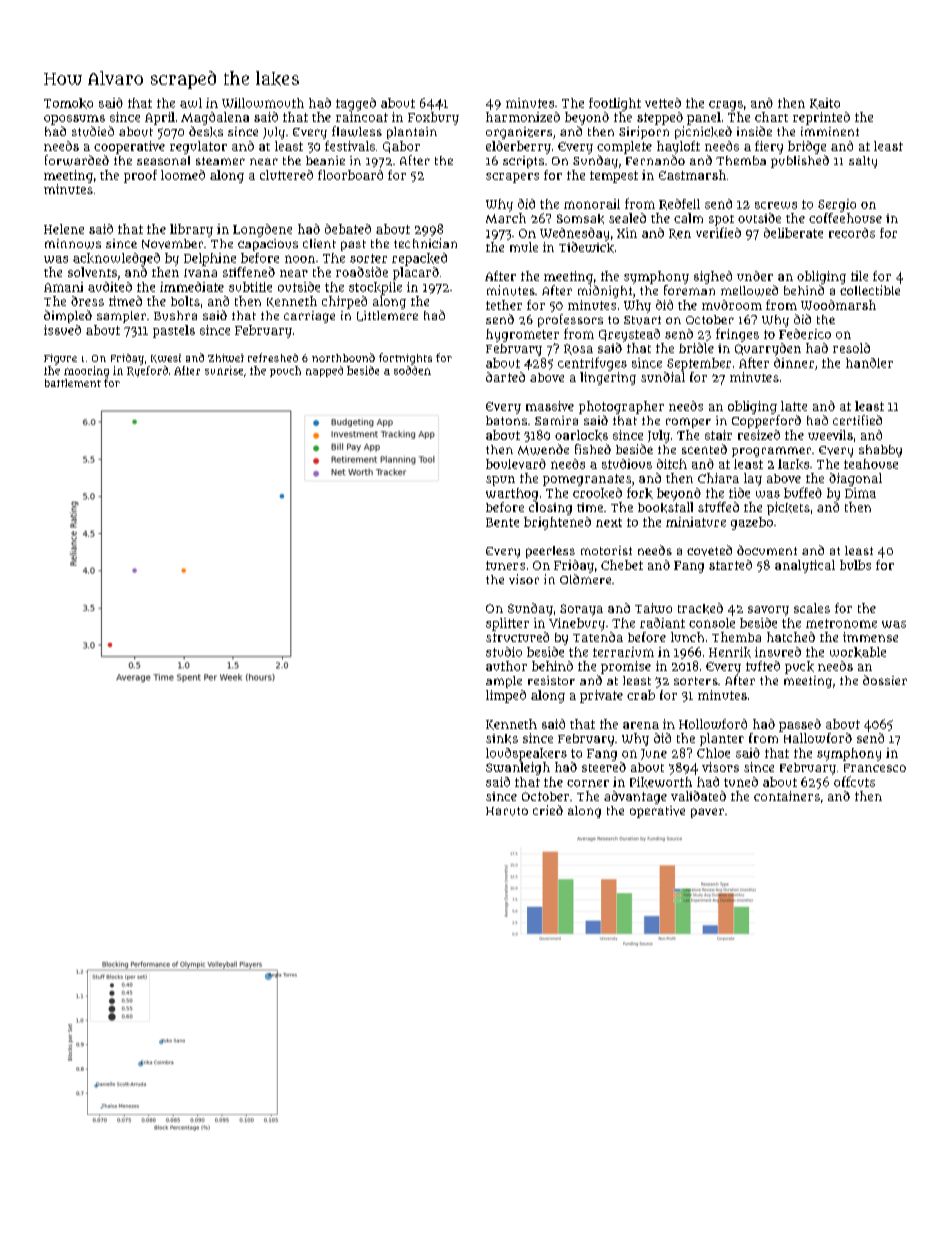 The height and width of the screenshot is (1233, 952). Describe the element at coordinates (776, 205) in the screenshot. I see `screws` at that location.
